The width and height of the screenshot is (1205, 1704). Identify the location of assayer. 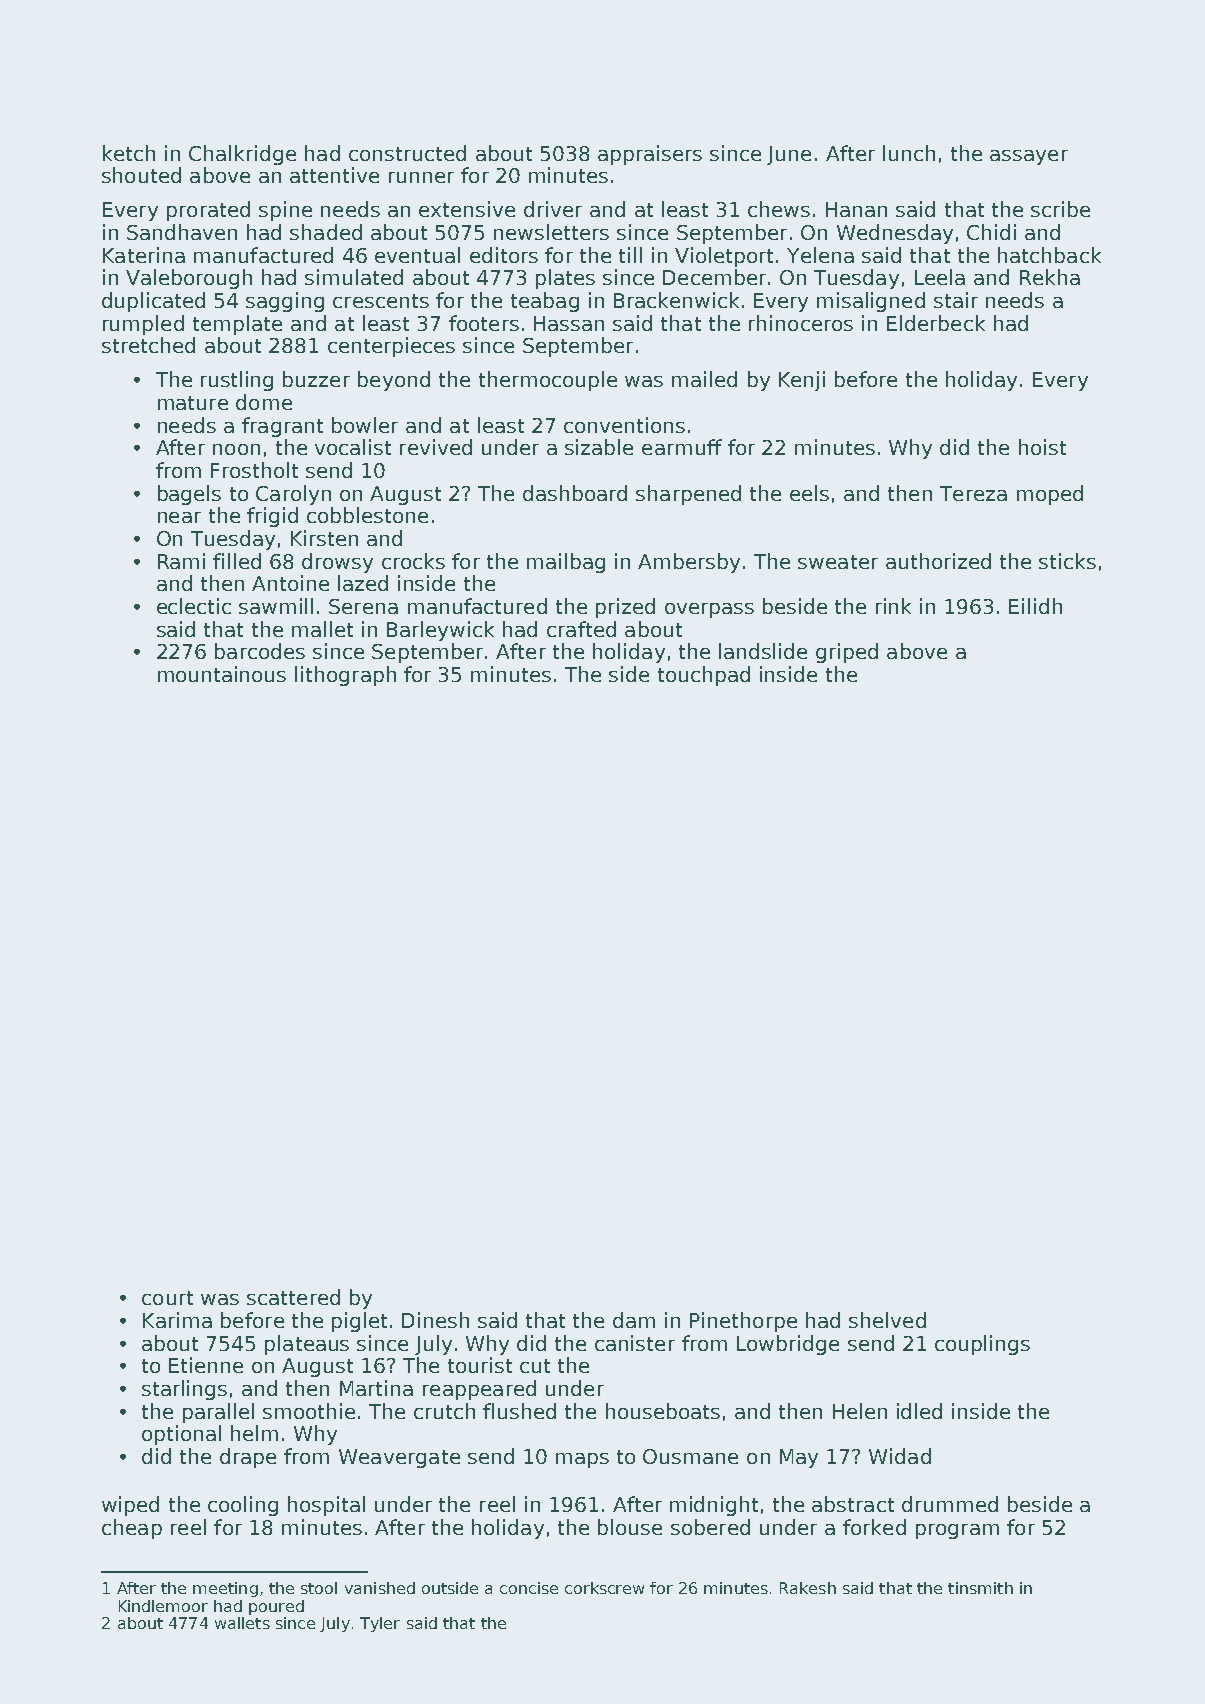
(1029, 157).
